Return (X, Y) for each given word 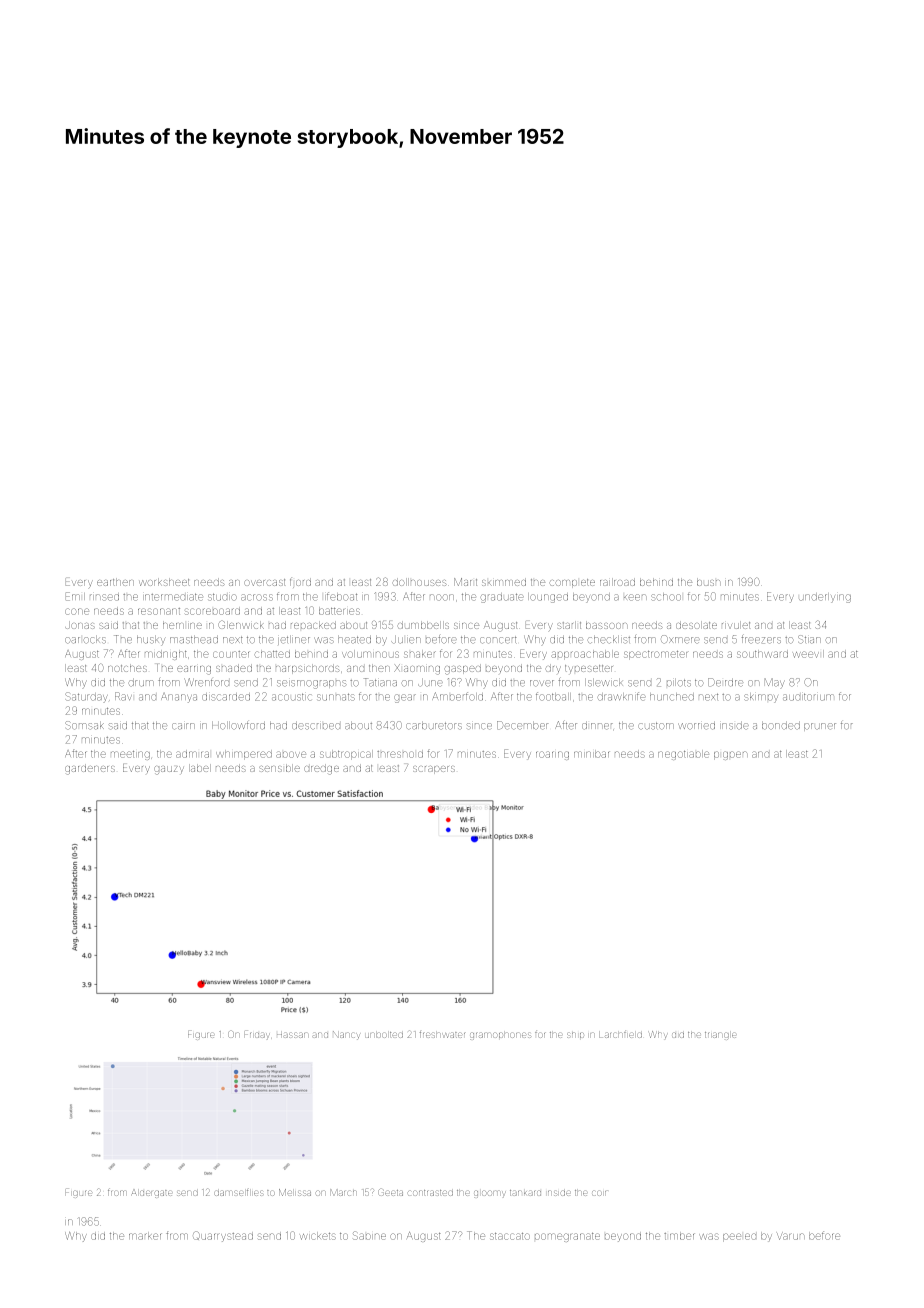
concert (498, 640)
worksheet (164, 582)
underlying (825, 598)
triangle (720, 1036)
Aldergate (152, 1194)
